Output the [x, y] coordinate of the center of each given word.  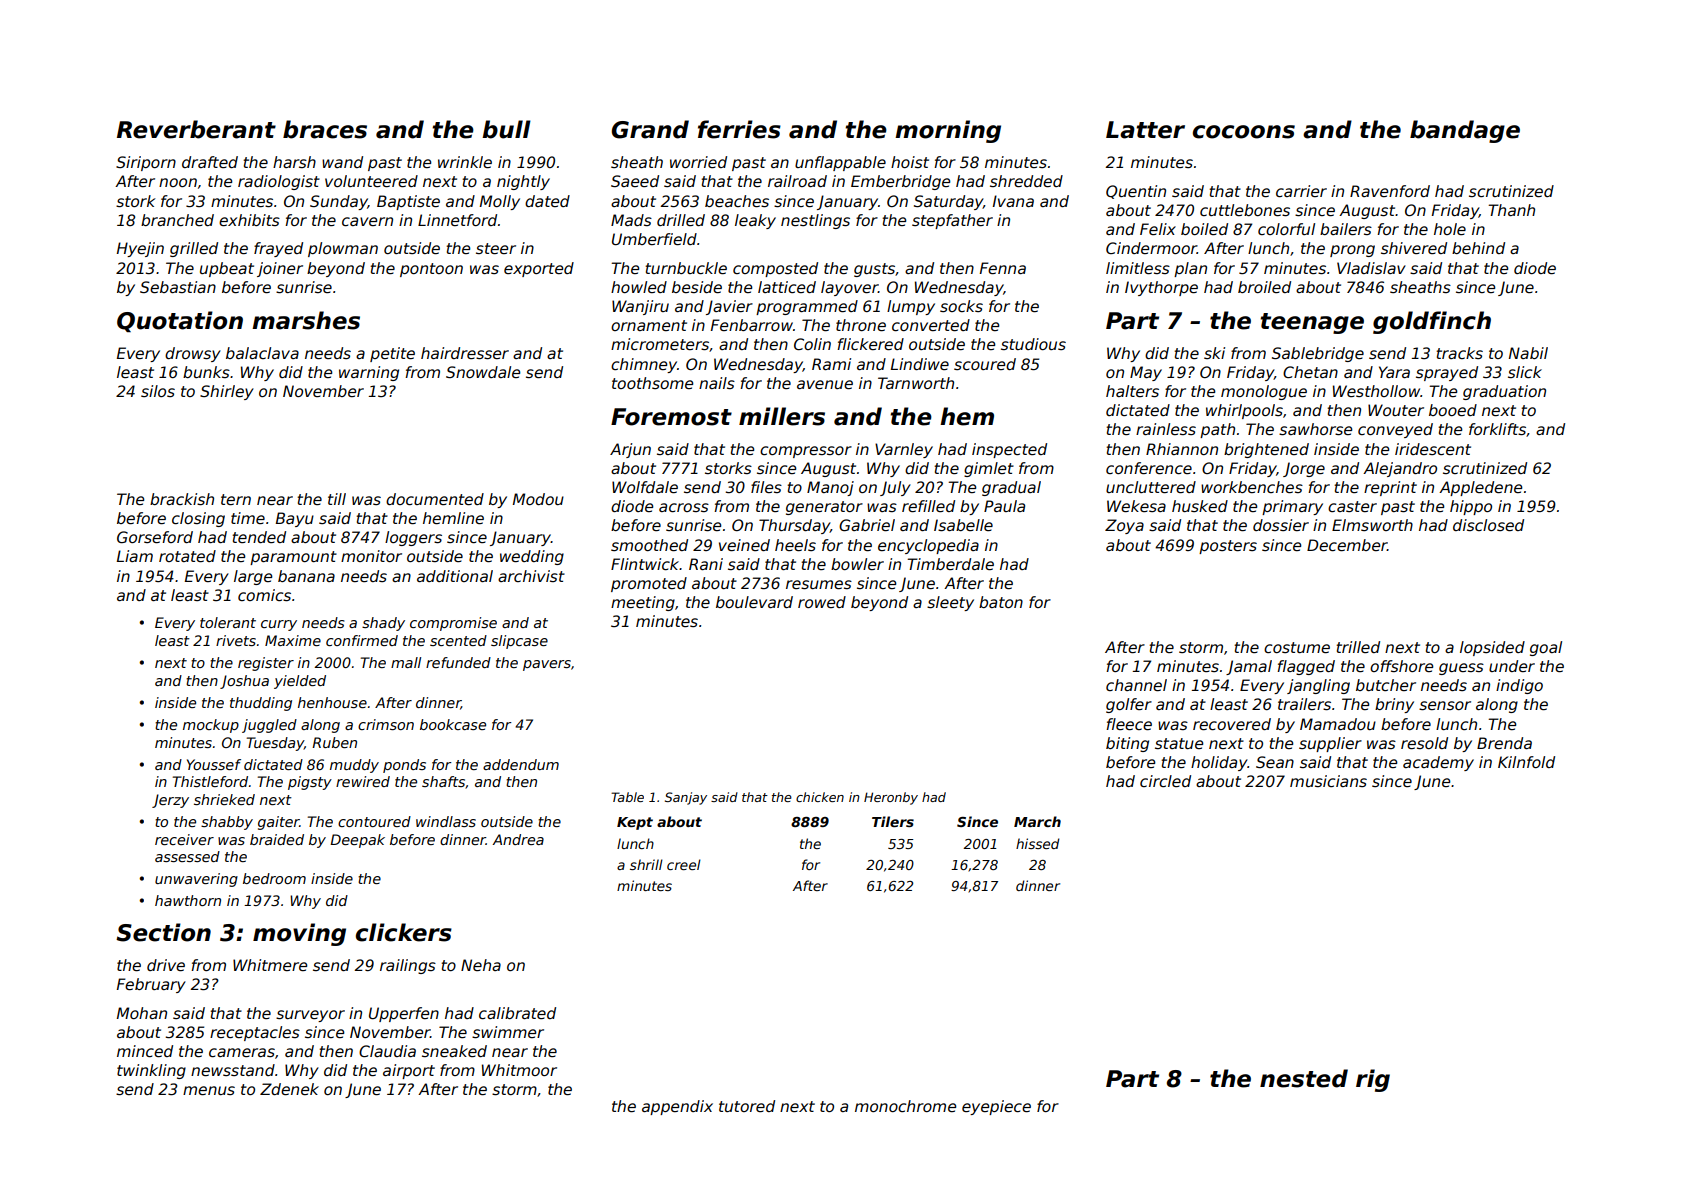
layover [849, 288]
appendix [677, 1107]
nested [1304, 1078]
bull [506, 129]
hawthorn [188, 900]
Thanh [1511, 210]
